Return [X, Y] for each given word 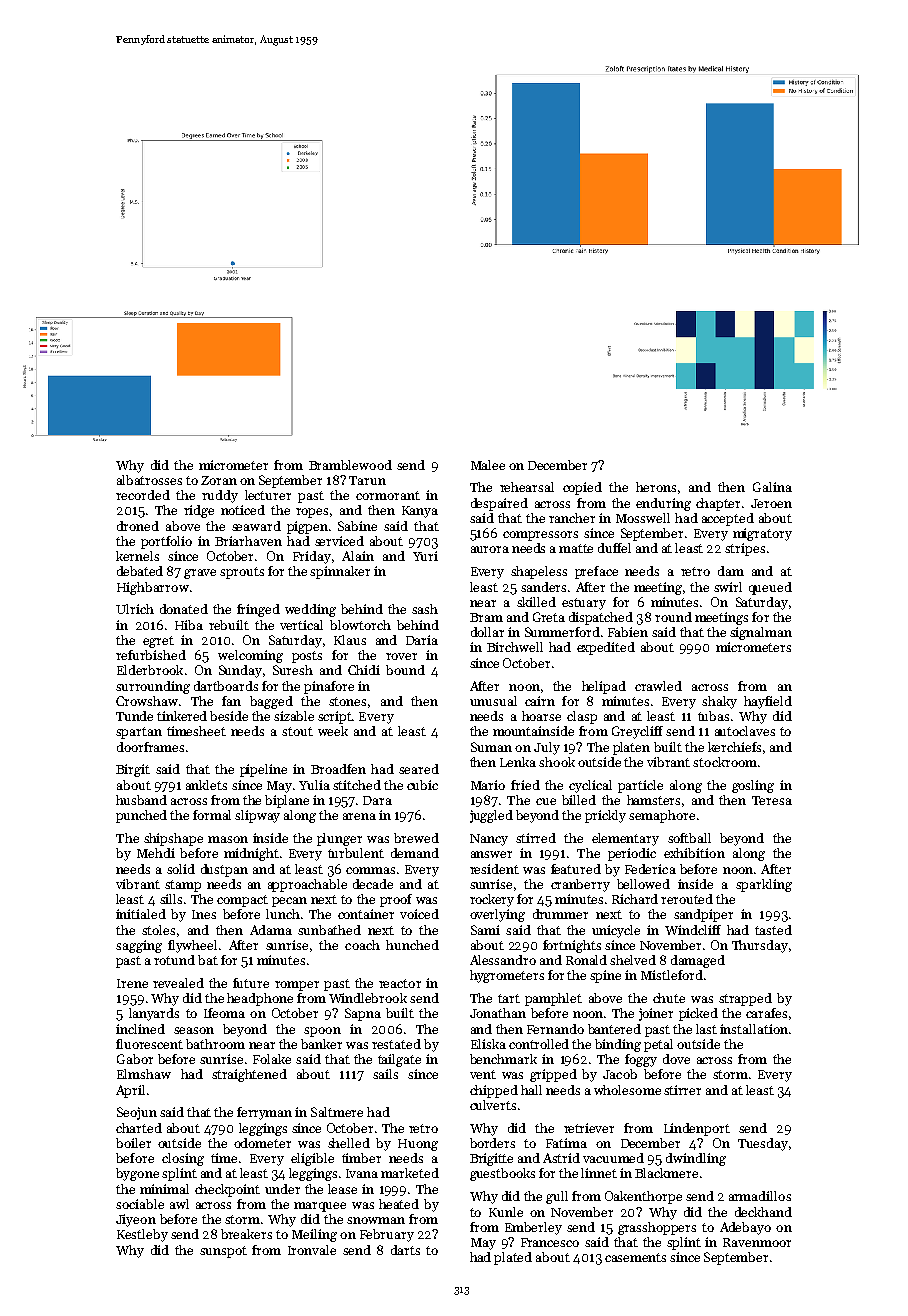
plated [513, 1258]
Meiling [314, 1235]
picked [698, 1014]
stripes [745, 549]
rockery [492, 900]
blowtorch [360, 625]
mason [228, 839]
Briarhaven [248, 541]
